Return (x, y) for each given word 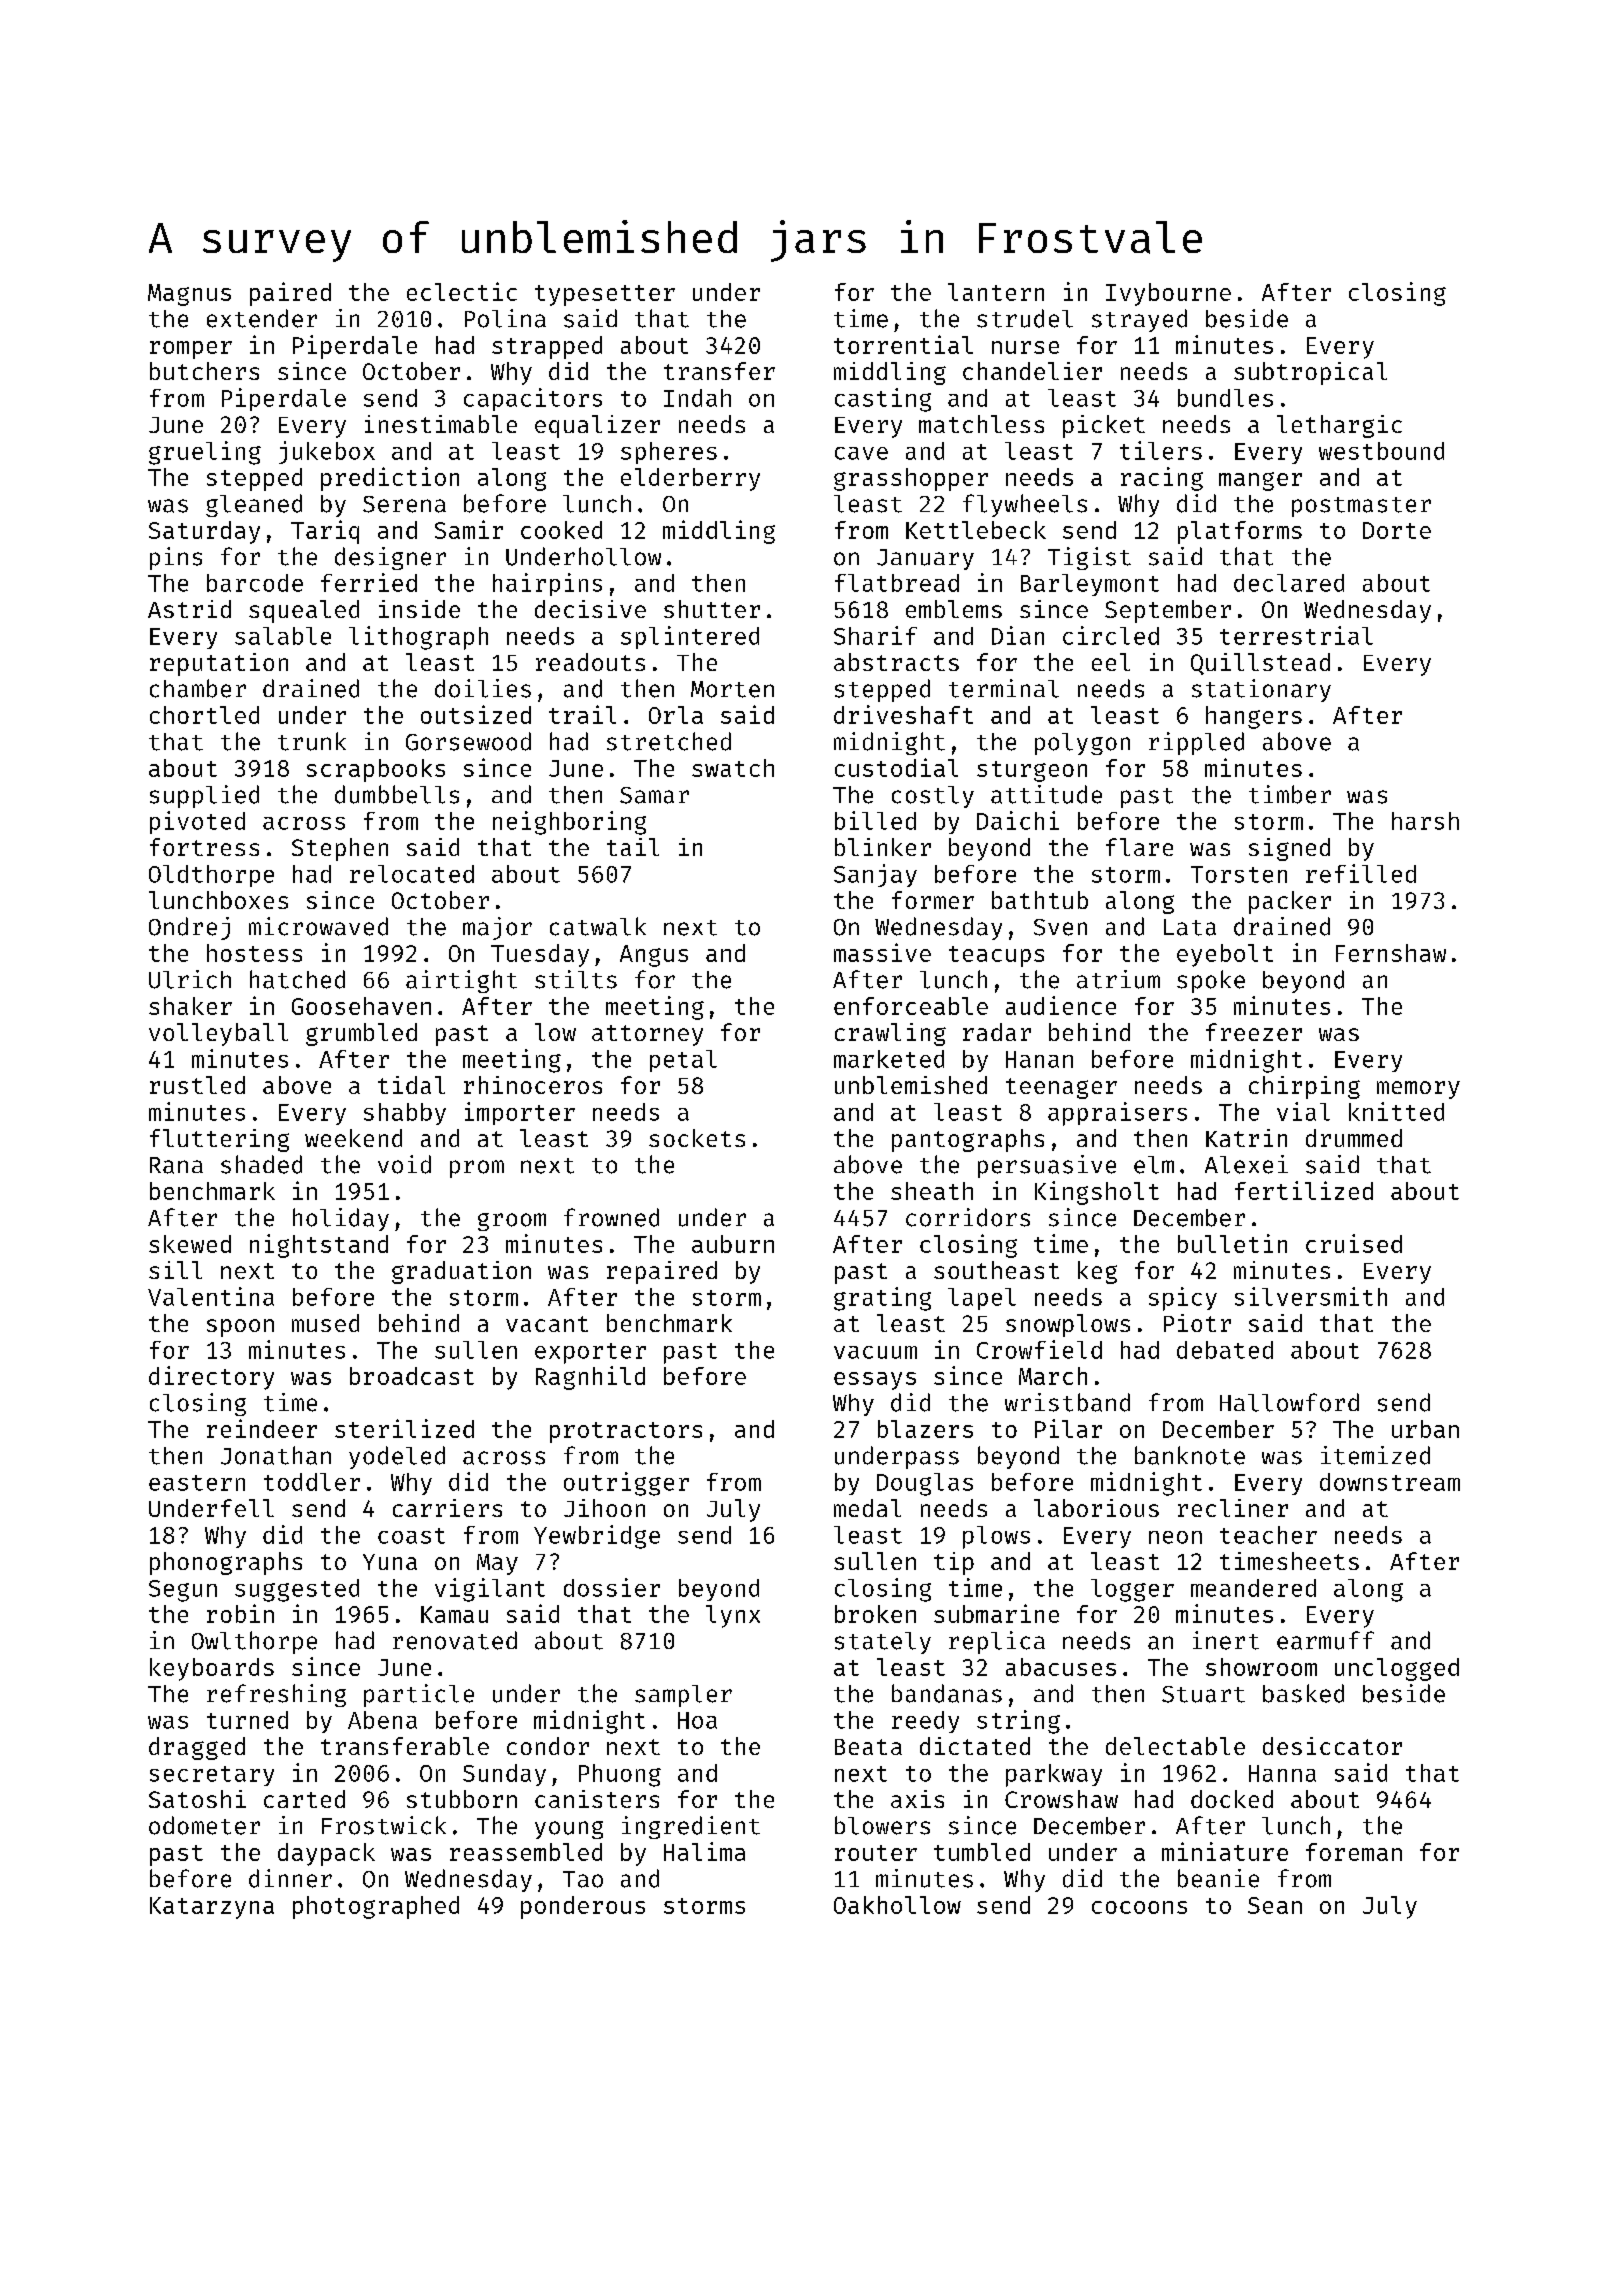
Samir (469, 529)
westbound (1381, 451)
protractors (626, 1432)
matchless (981, 424)
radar (997, 1032)
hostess (254, 953)
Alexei (1246, 1164)
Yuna (390, 1562)
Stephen (340, 849)
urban (1425, 1429)
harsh (1425, 821)
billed (875, 820)
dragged (197, 1748)
